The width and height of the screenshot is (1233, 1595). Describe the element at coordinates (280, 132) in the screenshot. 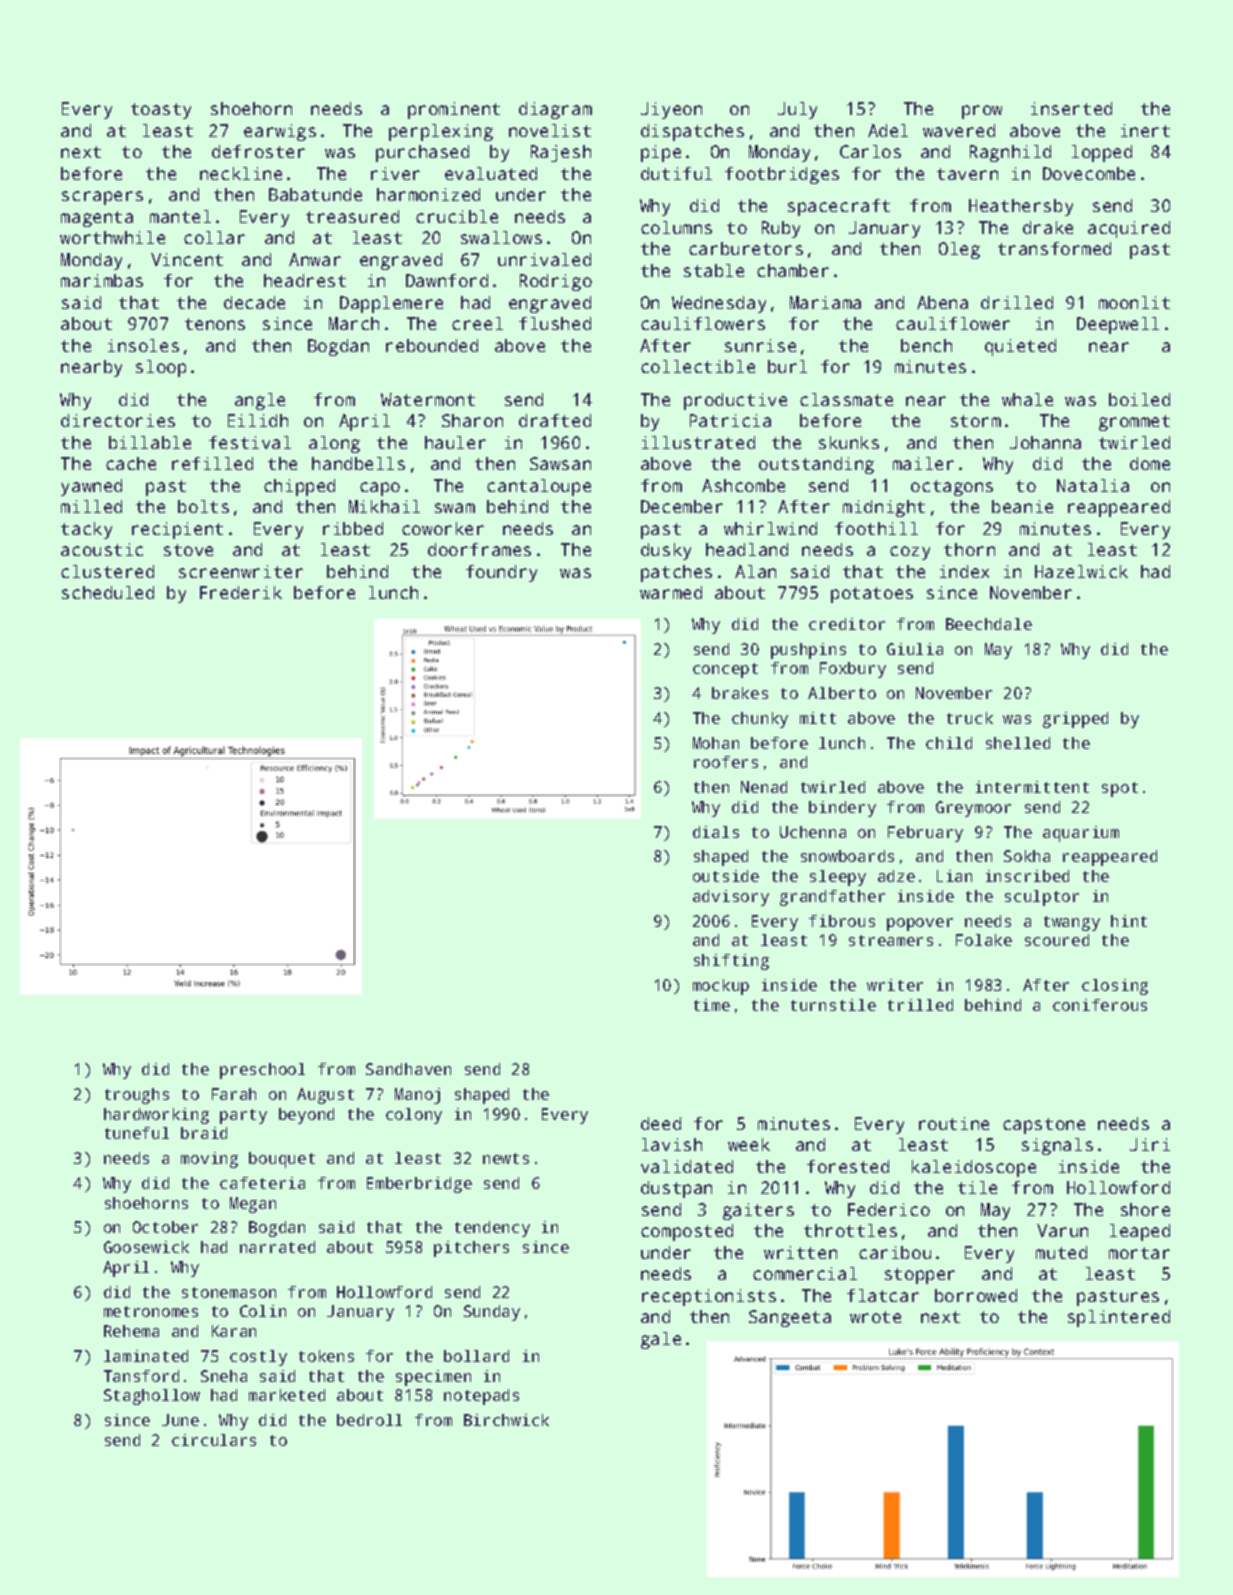

I see `earwigs` at that location.
